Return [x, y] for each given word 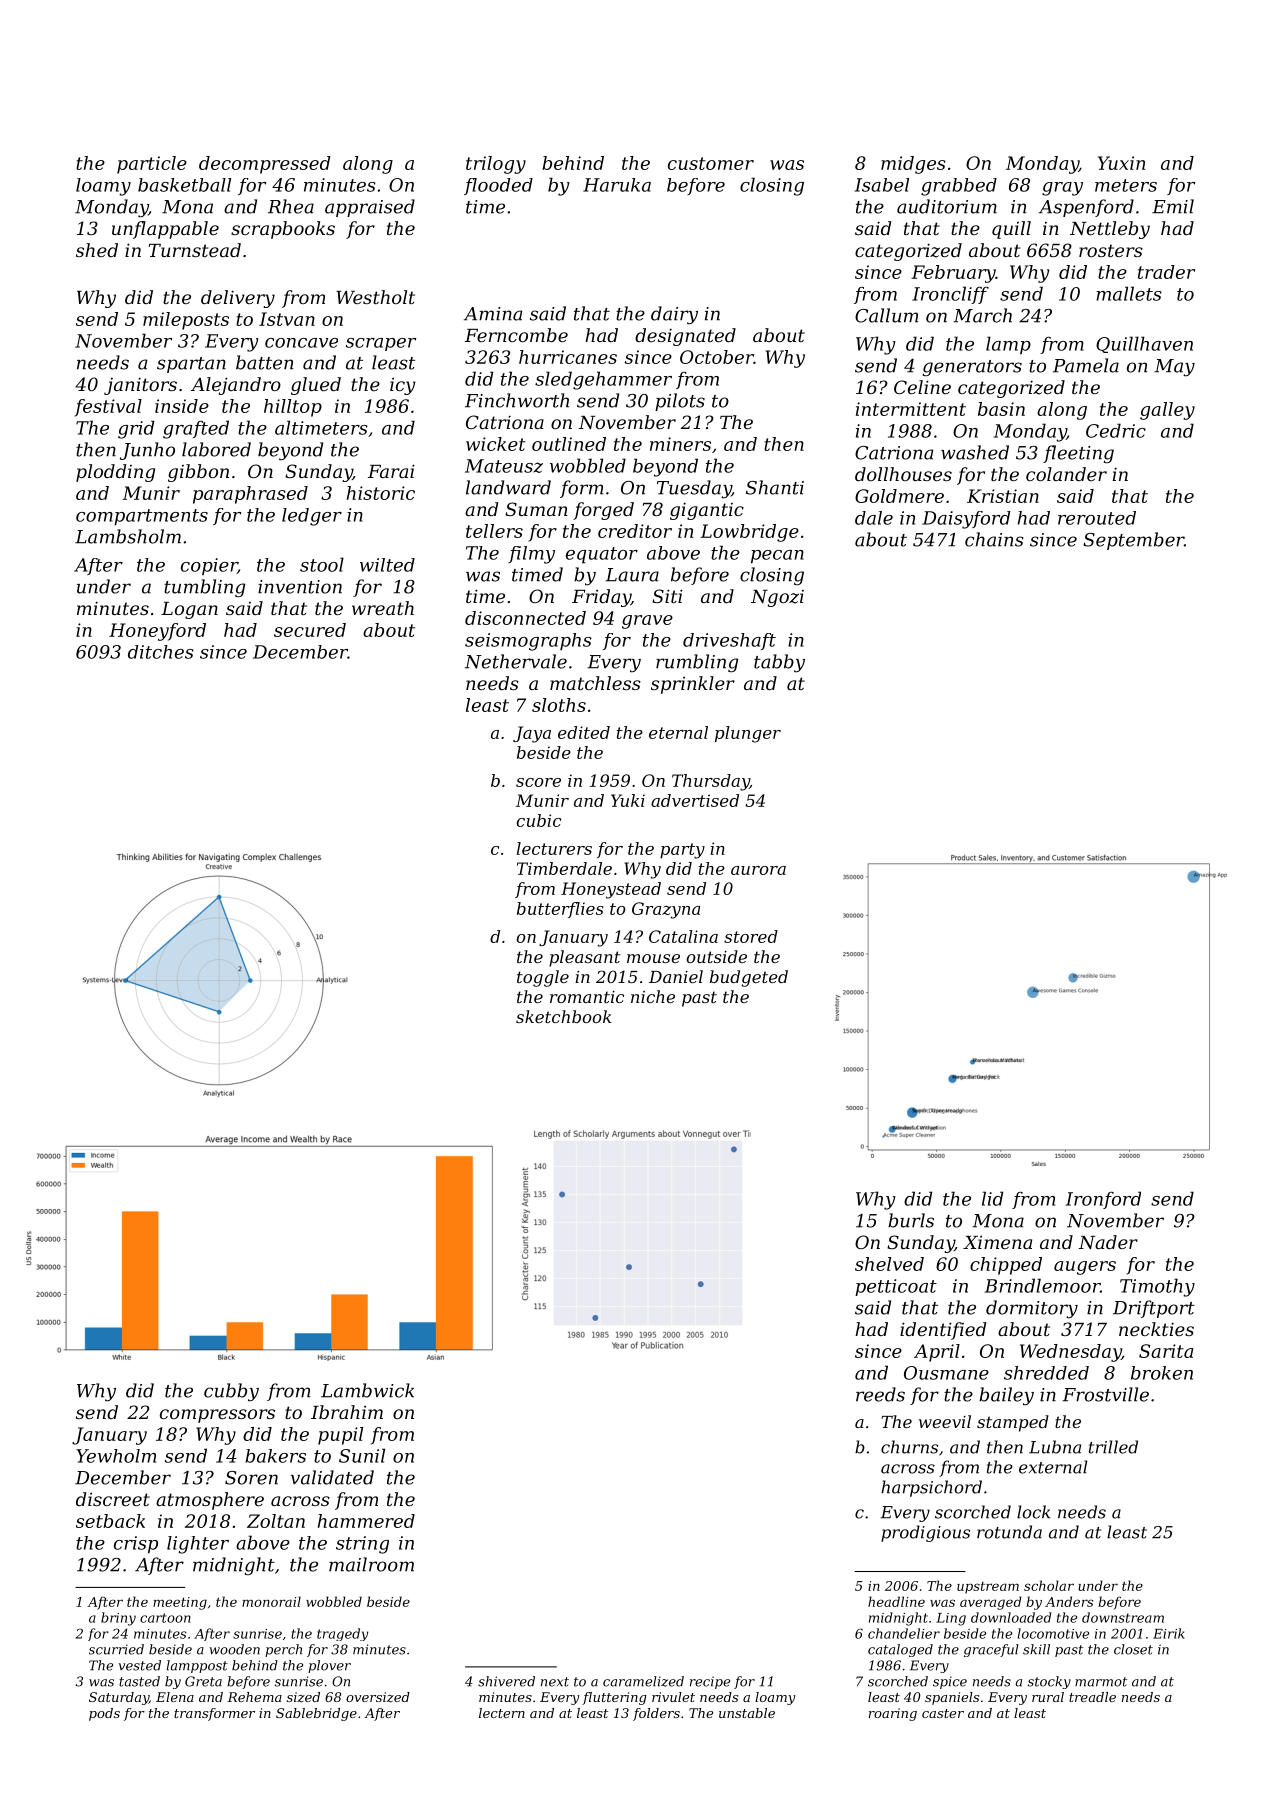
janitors [140, 386]
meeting [180, 1603]
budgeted [749, 978]
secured [310, 630]
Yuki [628, 800]
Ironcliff [950, 295]
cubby [231, 1392]
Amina [493, 314]
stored [751, 936]
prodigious [925, 1533]
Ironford [1103, 1200]
